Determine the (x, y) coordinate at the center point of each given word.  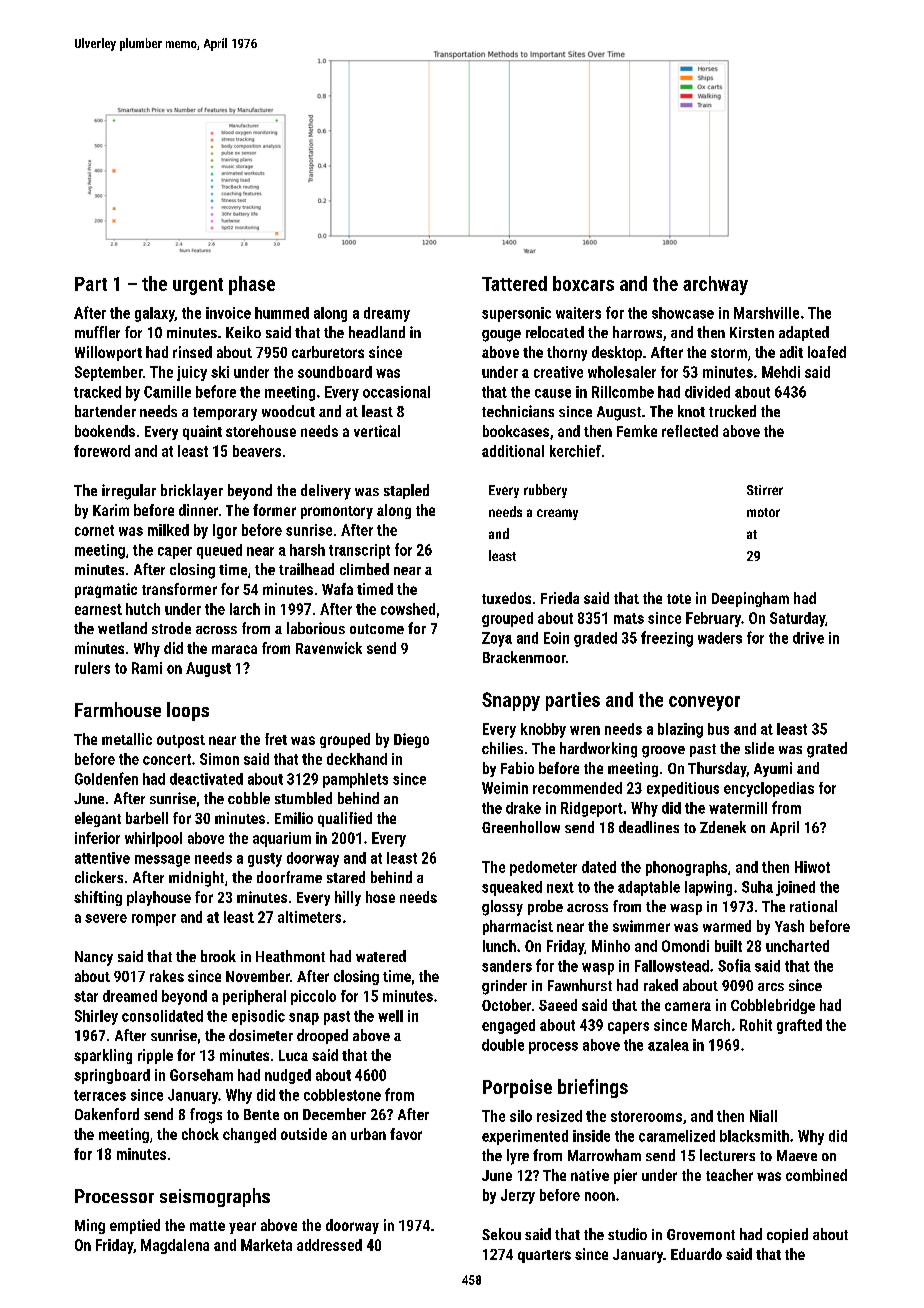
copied (787, 1235)
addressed (329, 1245)
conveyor (704, 703)
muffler (97, 332)
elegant (98, 819)
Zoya (497, 639)
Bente (261, 1114)
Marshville (766, 313)
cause (553, 393)
